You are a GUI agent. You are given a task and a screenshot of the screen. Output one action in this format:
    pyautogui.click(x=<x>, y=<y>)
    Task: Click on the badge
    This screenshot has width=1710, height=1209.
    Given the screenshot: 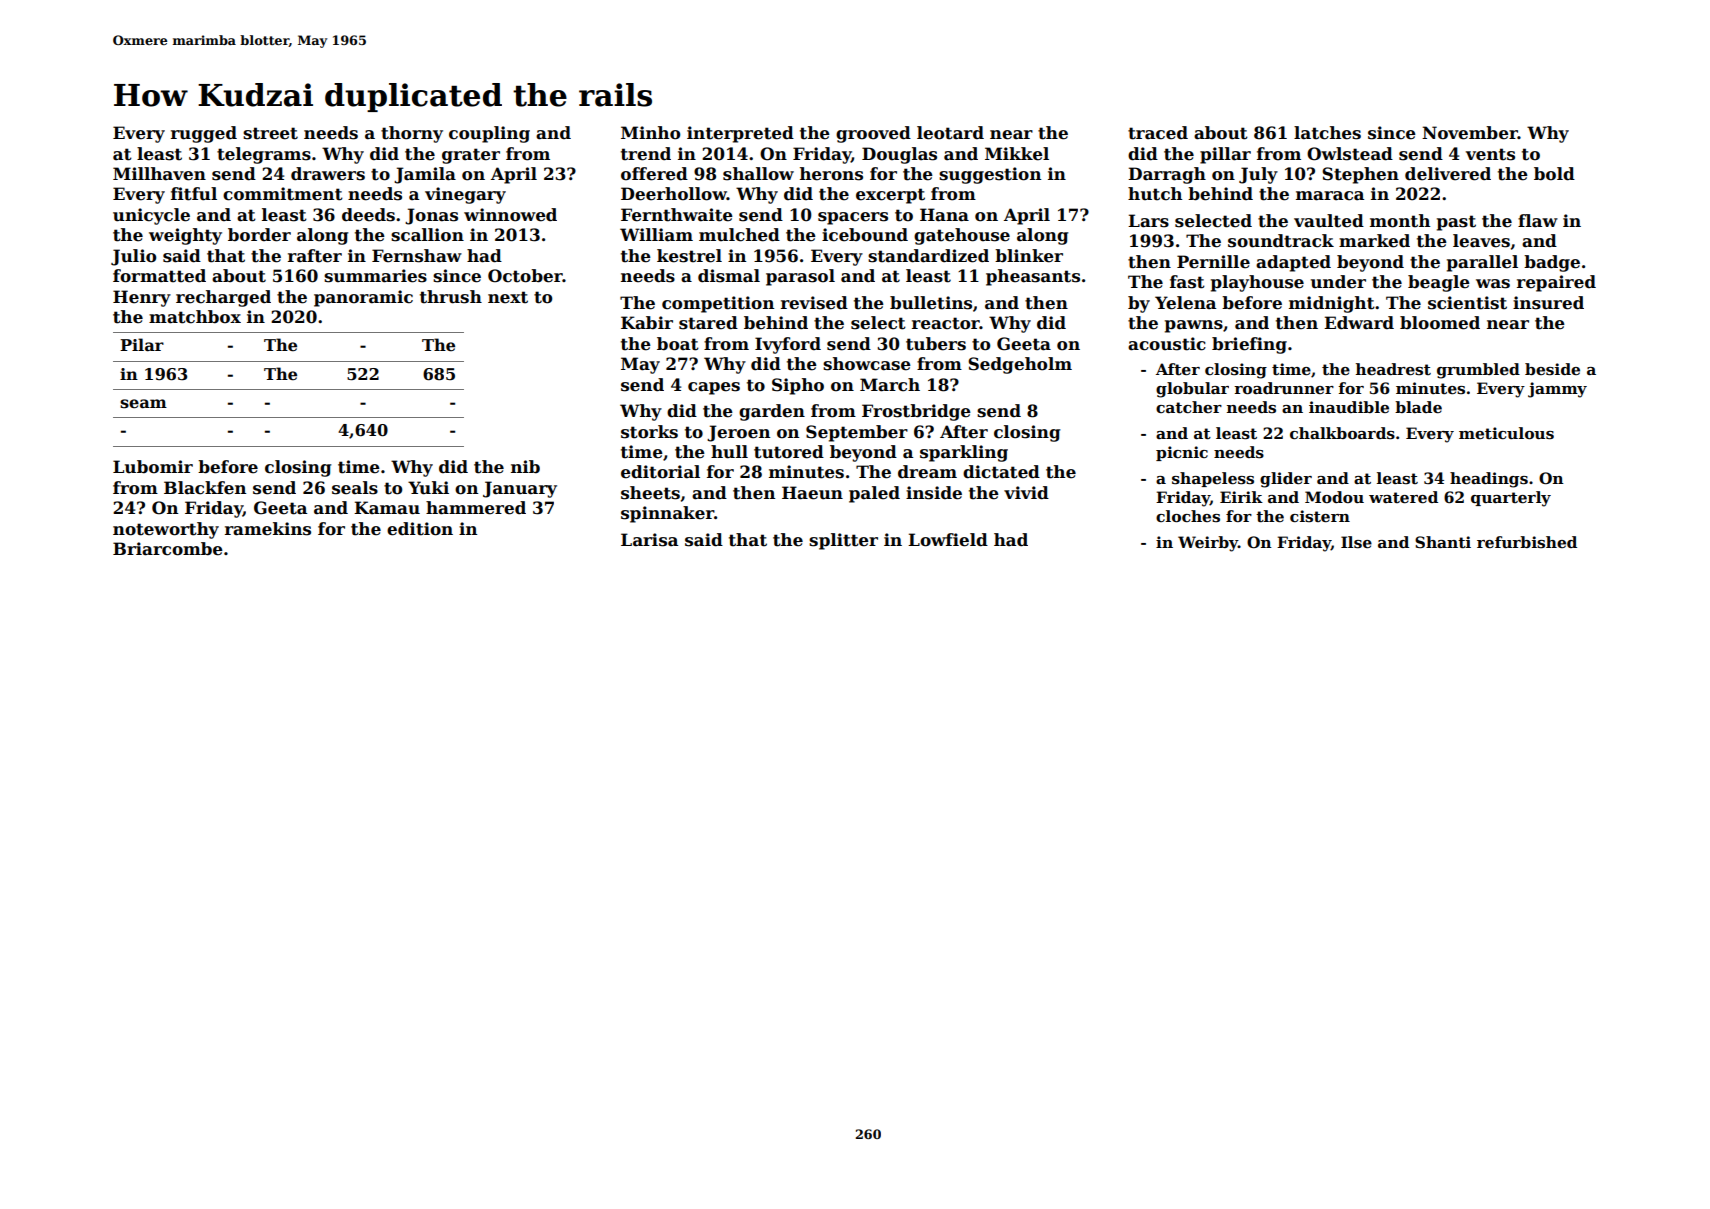 What is the action you would take?
    pyautogui.click(x=1552, y=263)
